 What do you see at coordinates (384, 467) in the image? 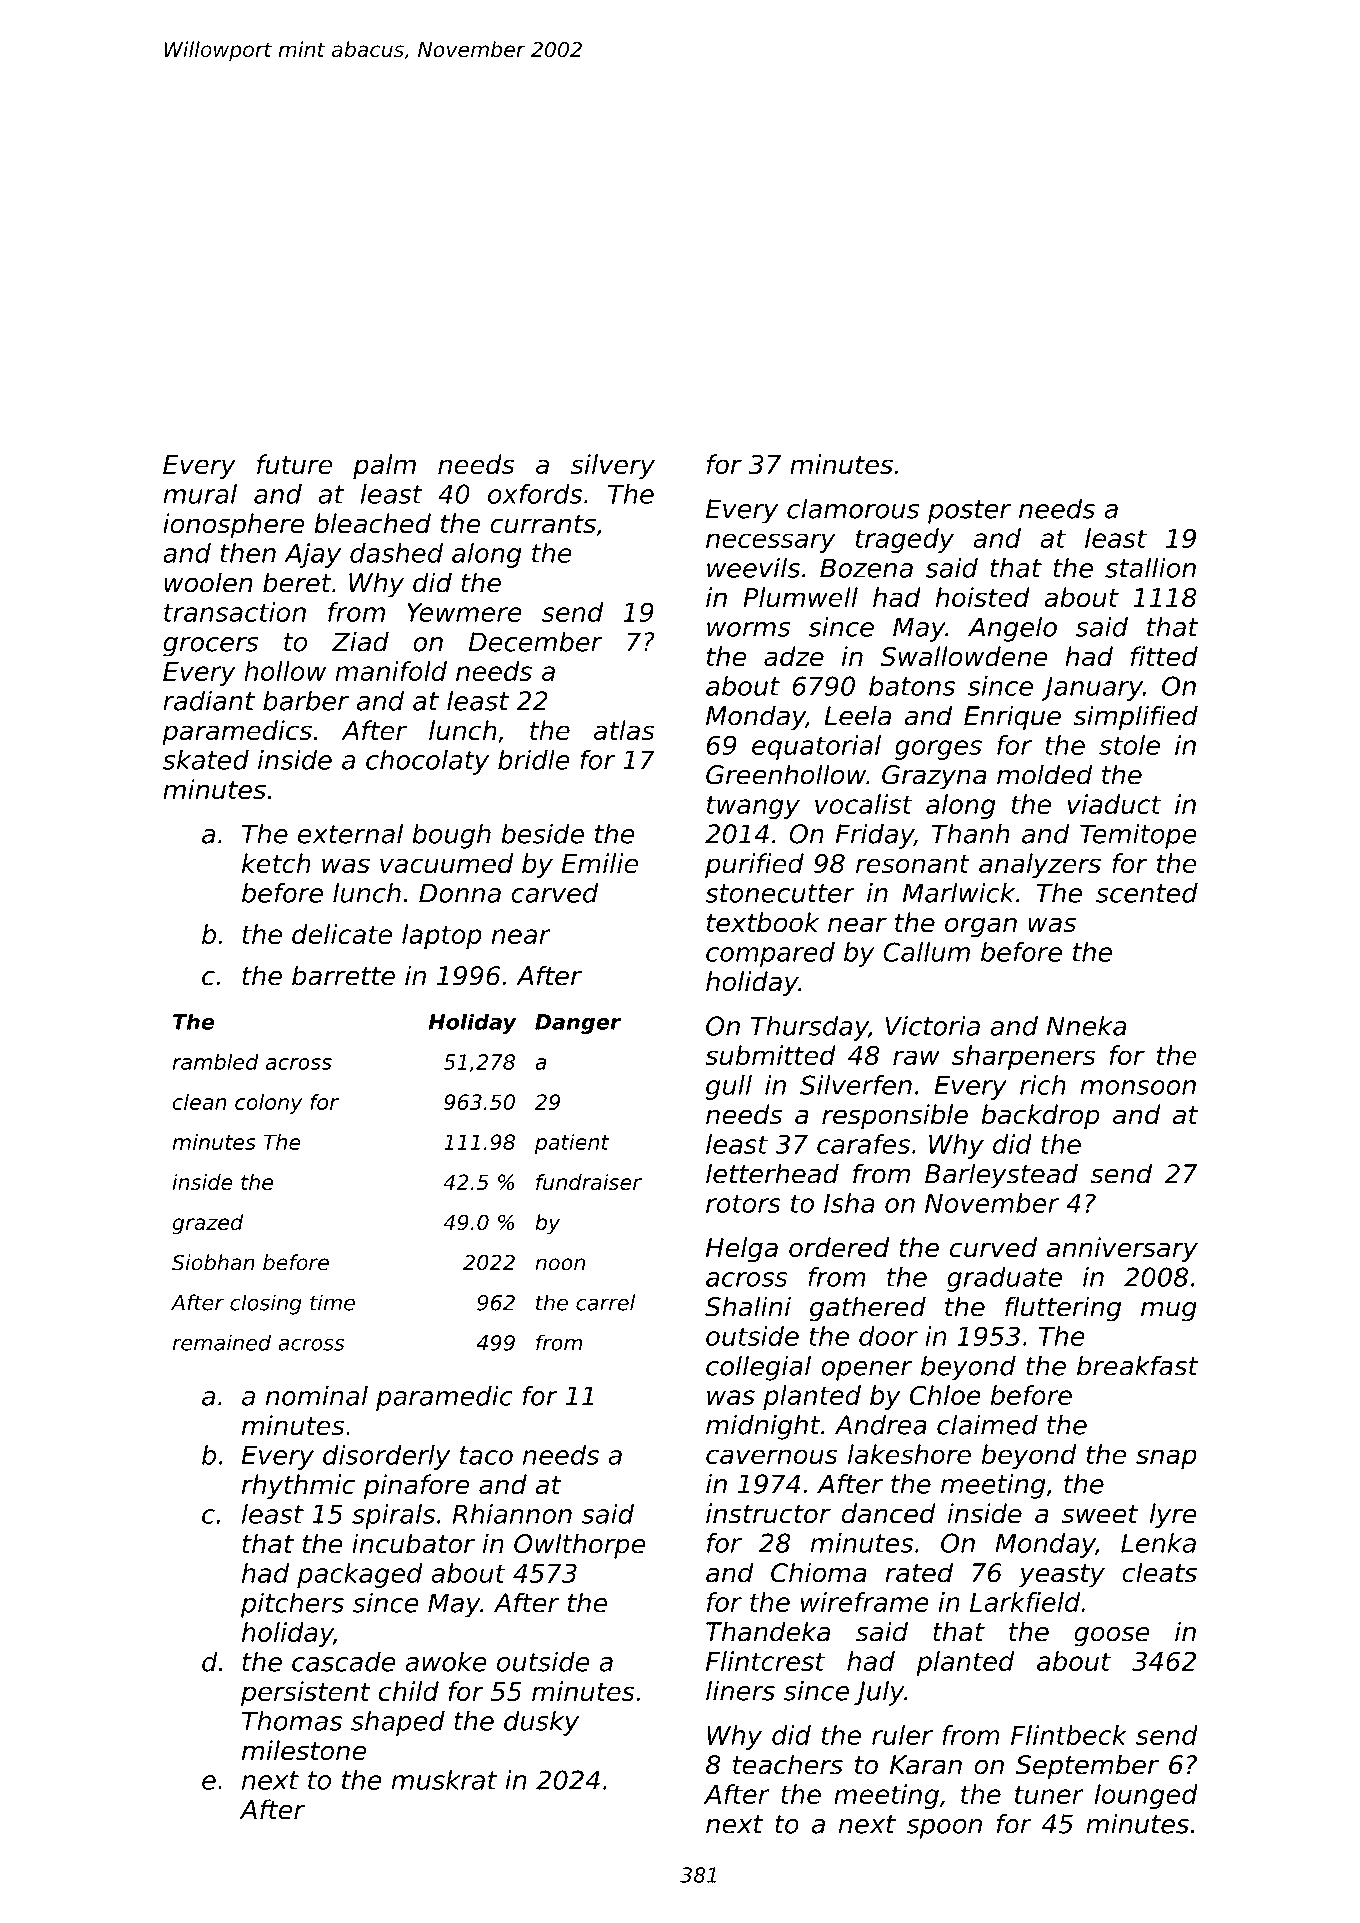
I see `palm` at bounding box center [384, 467].
